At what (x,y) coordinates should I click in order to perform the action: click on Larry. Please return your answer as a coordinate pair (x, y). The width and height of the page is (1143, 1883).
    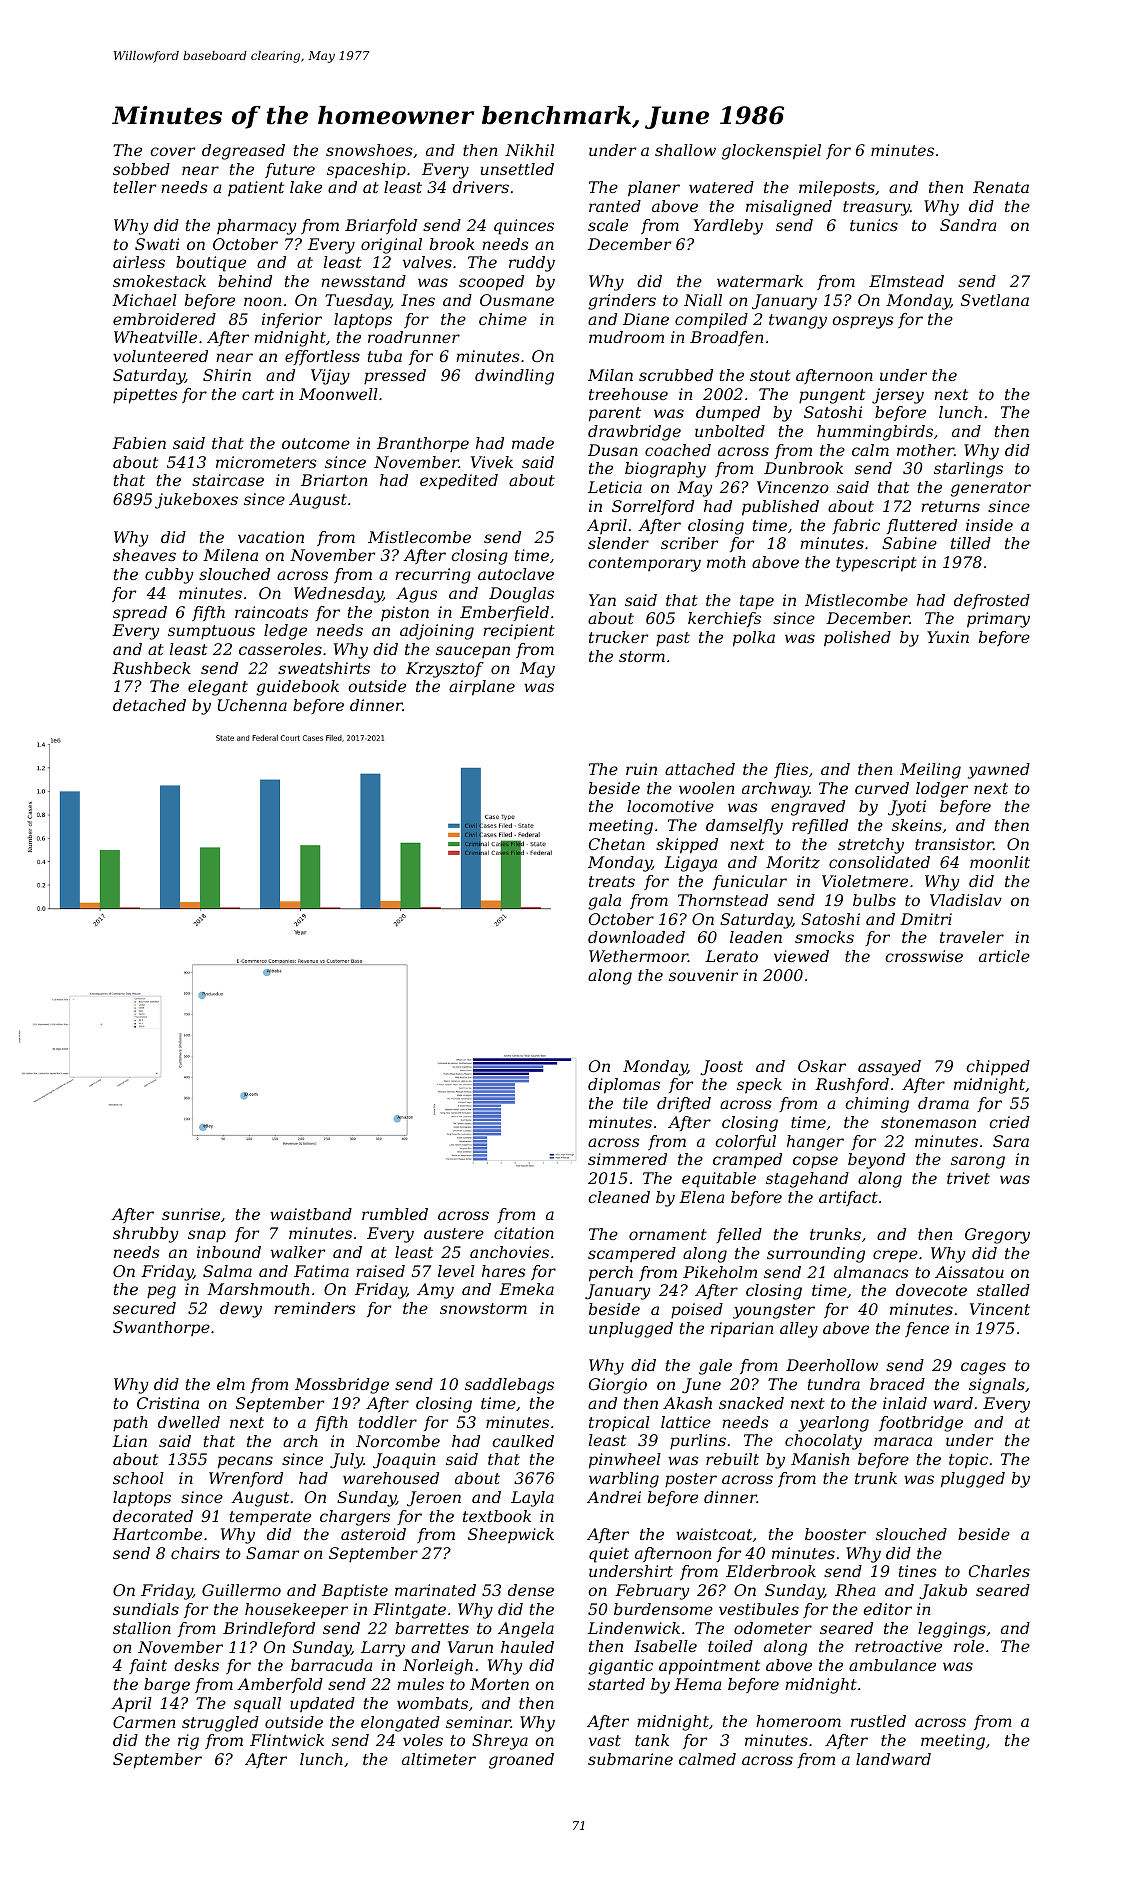
    Looking at the image, I should click on (383, 1649).
